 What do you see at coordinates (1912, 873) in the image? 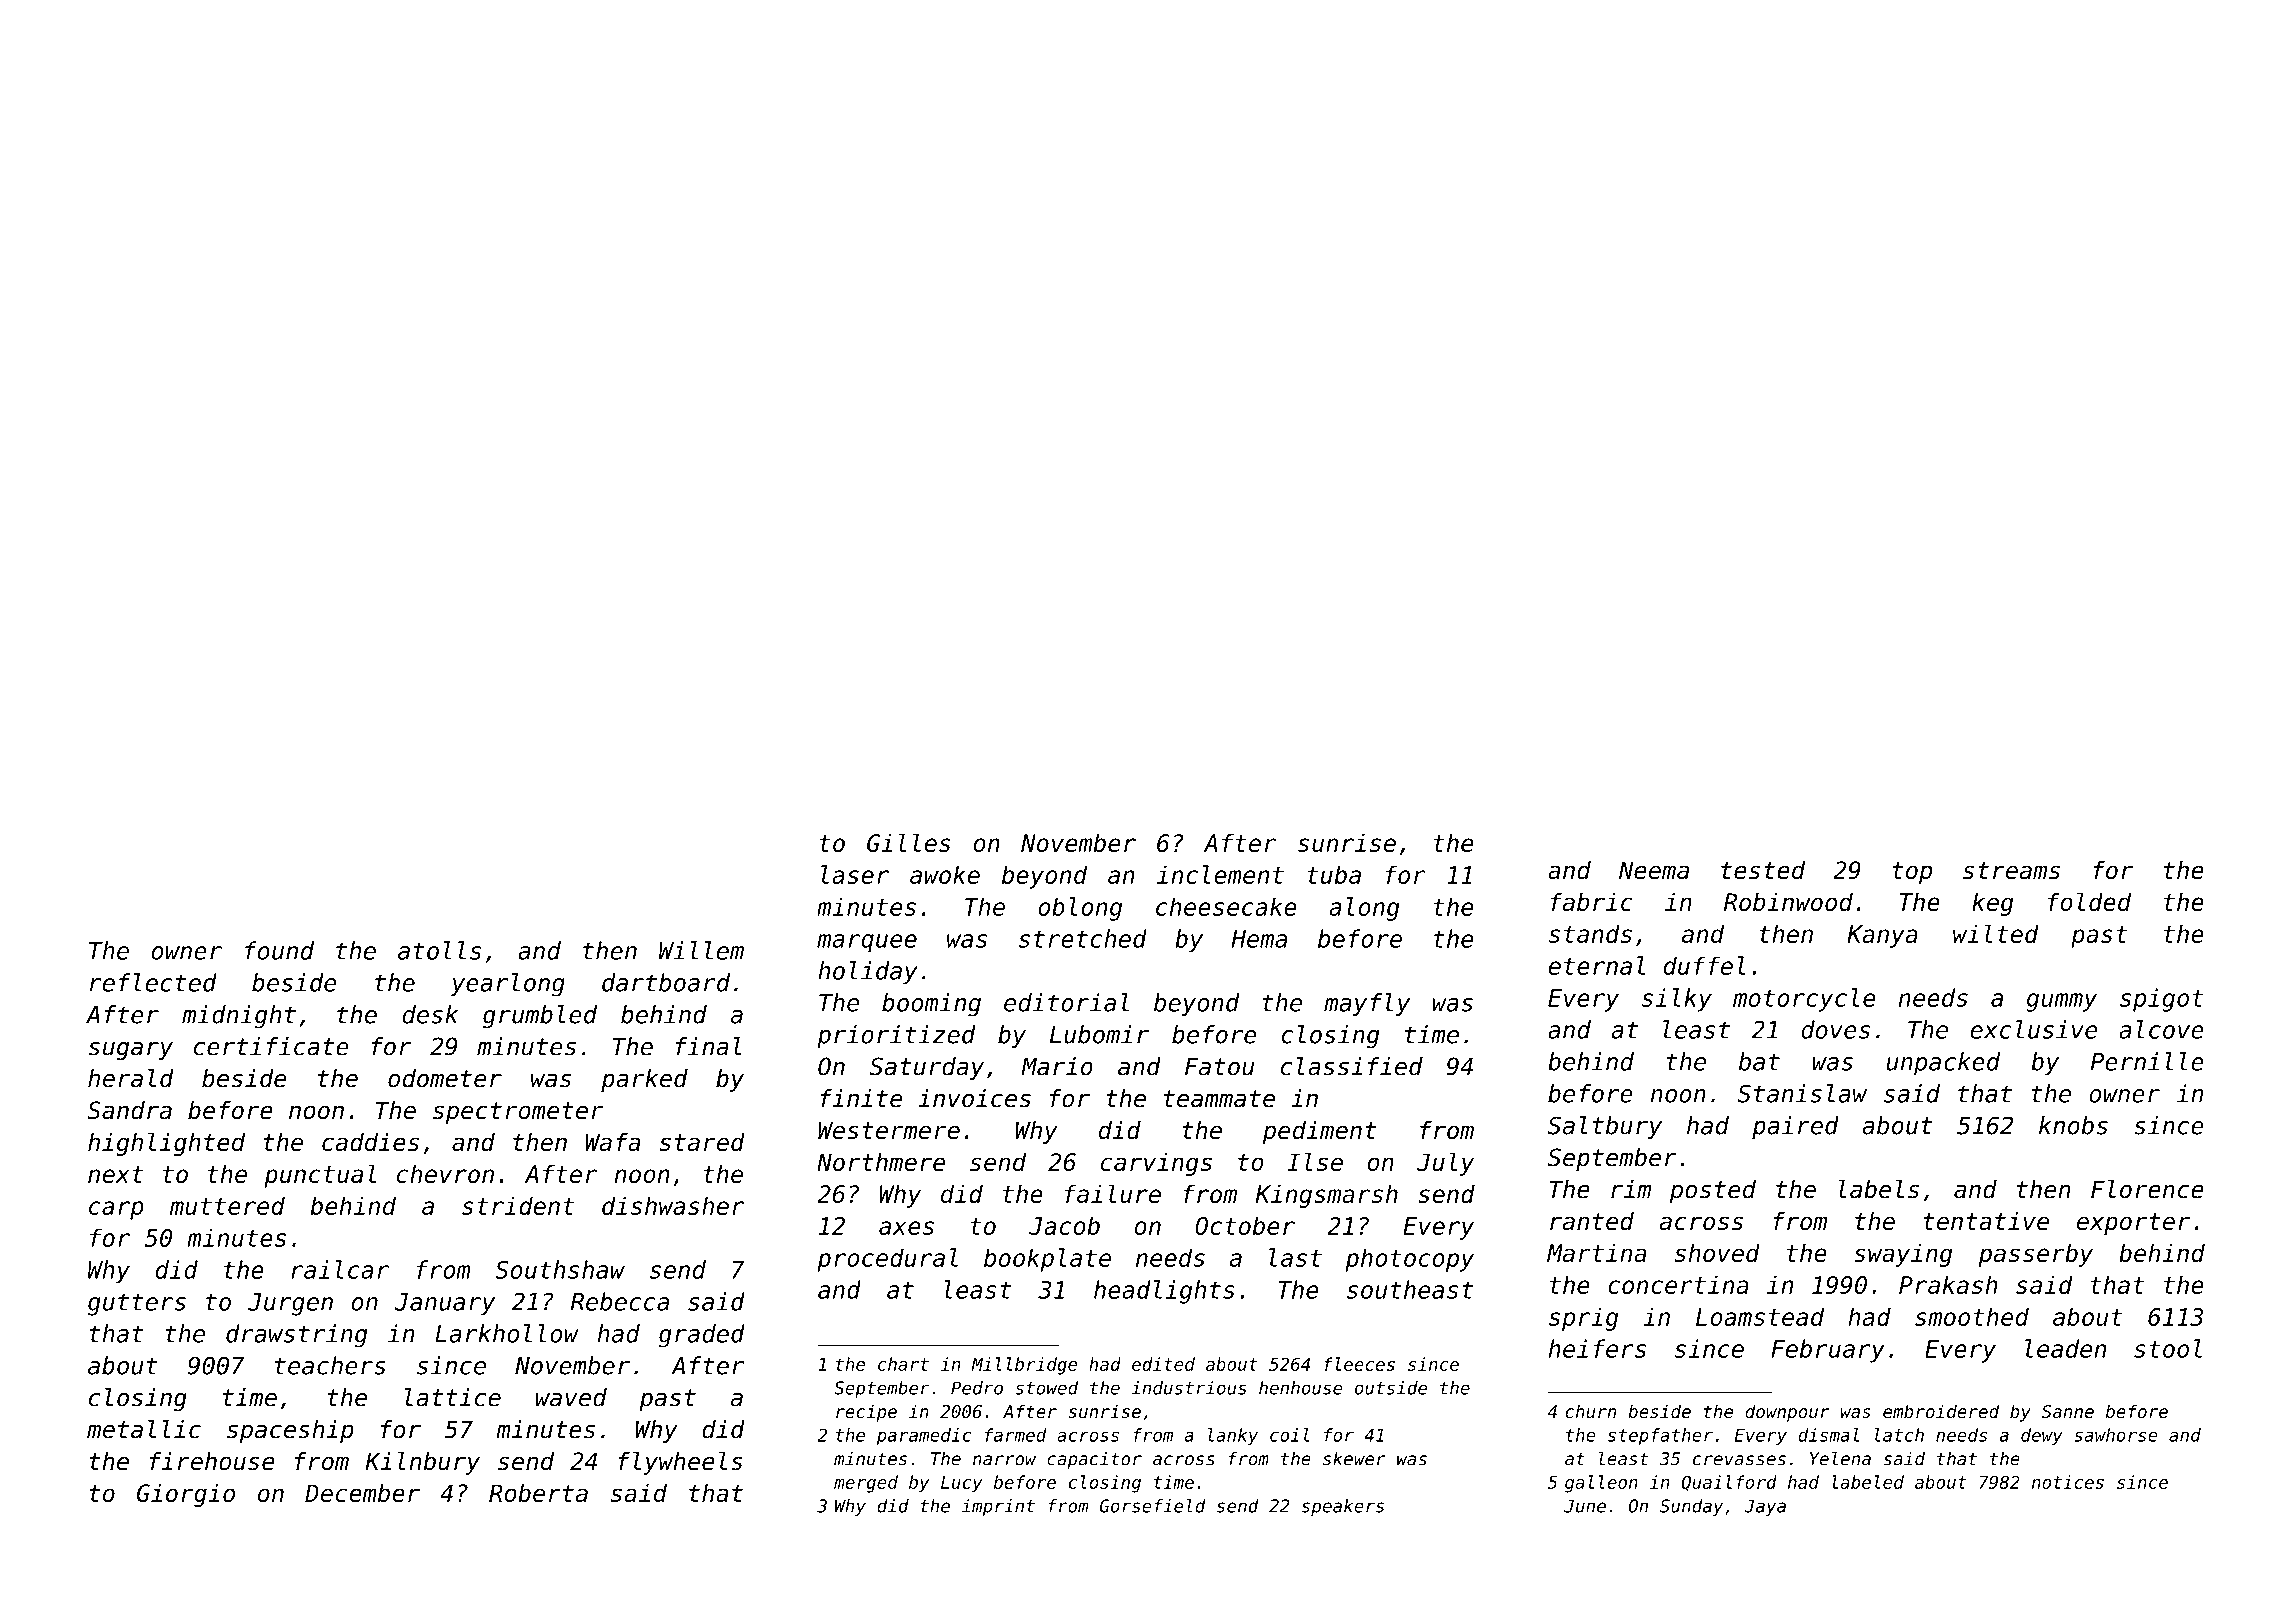
I see `top` at bounding box center [1912, 873].
